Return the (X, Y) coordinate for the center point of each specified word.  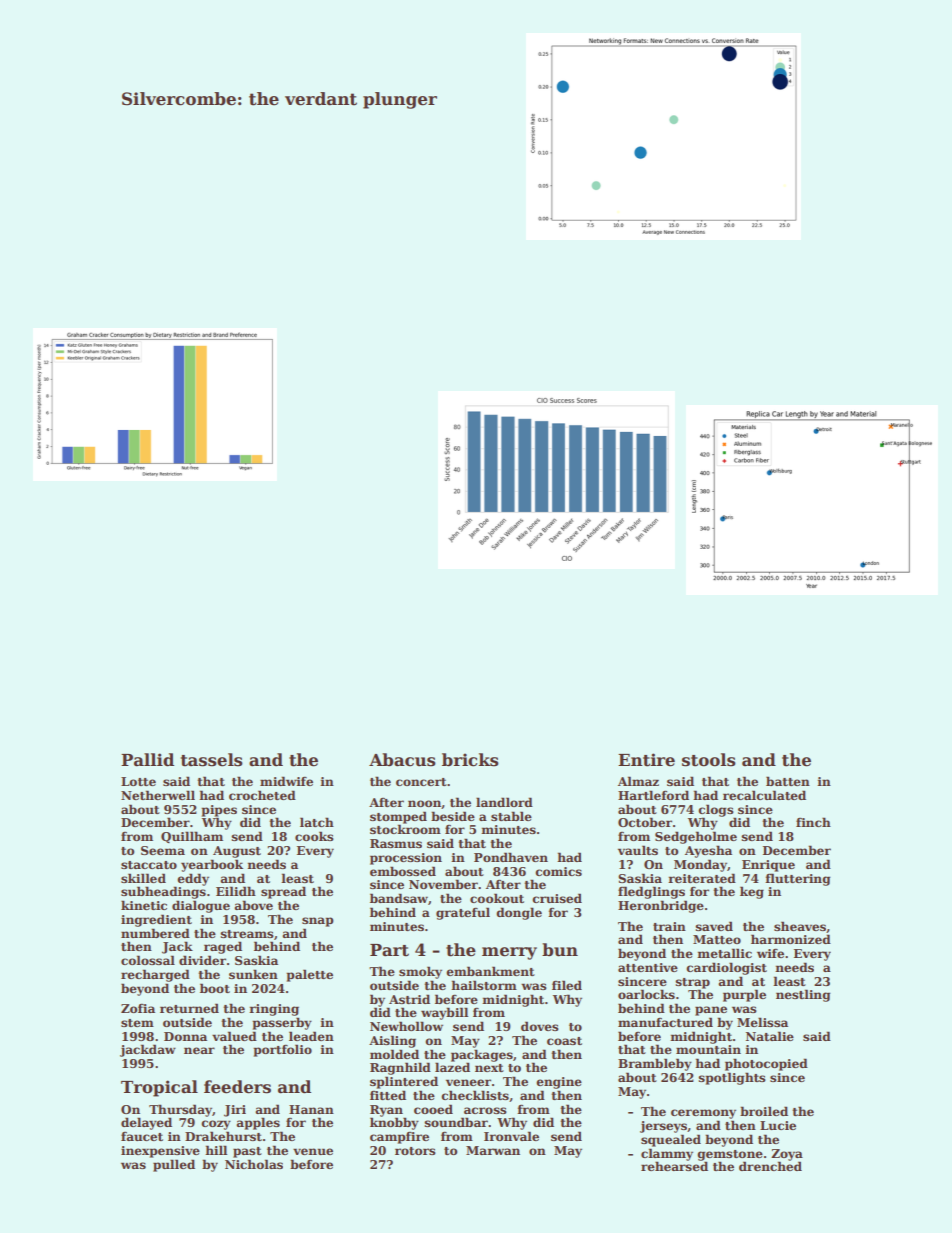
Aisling (392, 1041)
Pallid (147, 760)
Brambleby (655, 1064)
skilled (143, 878)
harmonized (791, 939)
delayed (146, 1123)
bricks (470, 760)
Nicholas (254, 1164)
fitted (388, 1095)
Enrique (768, 866)
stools (709, 760)
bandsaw (399, 898)
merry (509, 953)
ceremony (703, 1114)
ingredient (156, 920)
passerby (282, 1023)
